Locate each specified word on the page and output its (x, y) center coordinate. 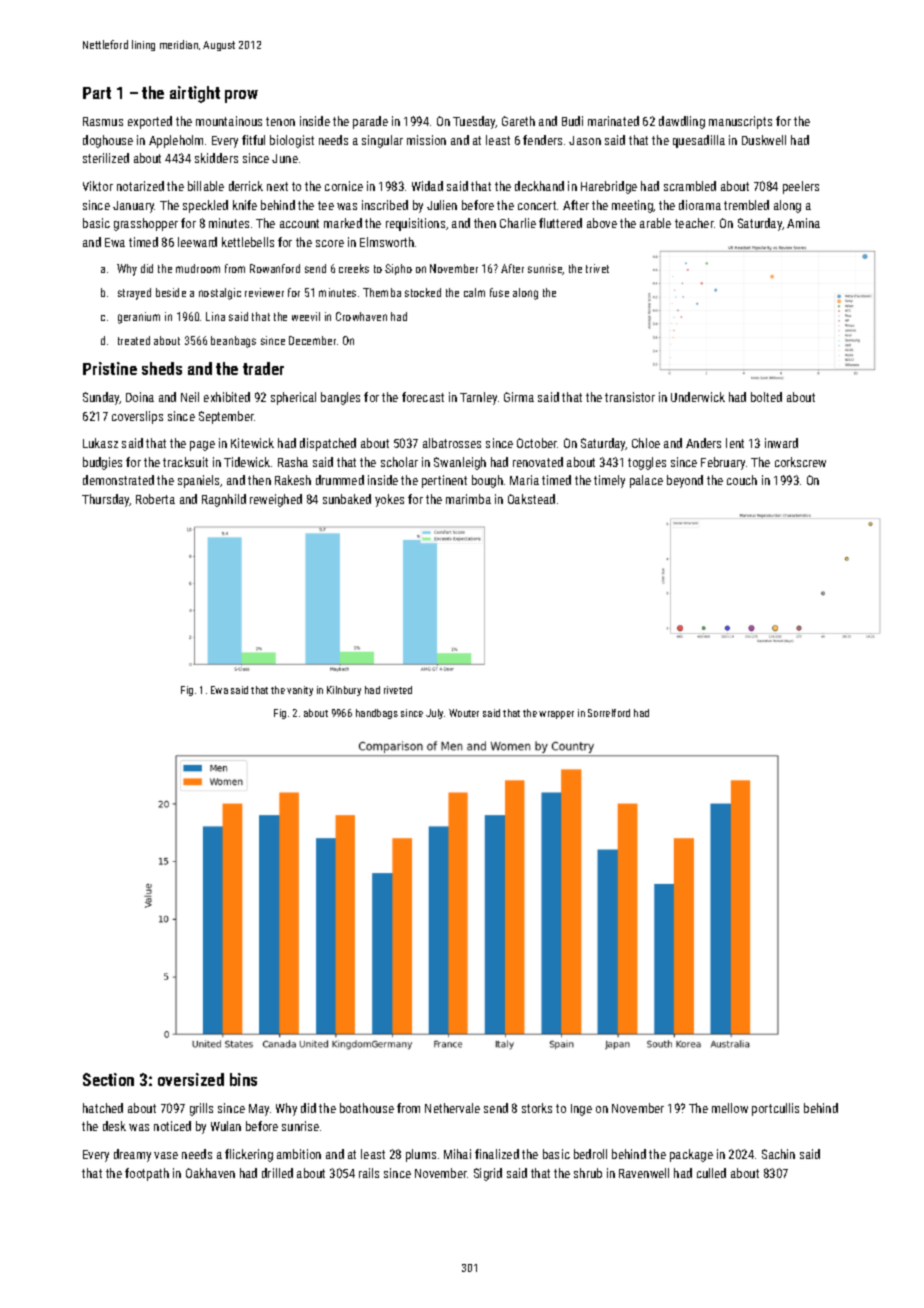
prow (241, 96)
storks (537, 1108)
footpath (147, 1174)
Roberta (155, 499)
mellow (730, 1108)
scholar (399, 462)
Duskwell (764, 140)
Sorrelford (609, 713)
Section (108, 1079)
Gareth (518, 121)
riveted (398, 690)
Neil (190, 397)
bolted (766, 397)
